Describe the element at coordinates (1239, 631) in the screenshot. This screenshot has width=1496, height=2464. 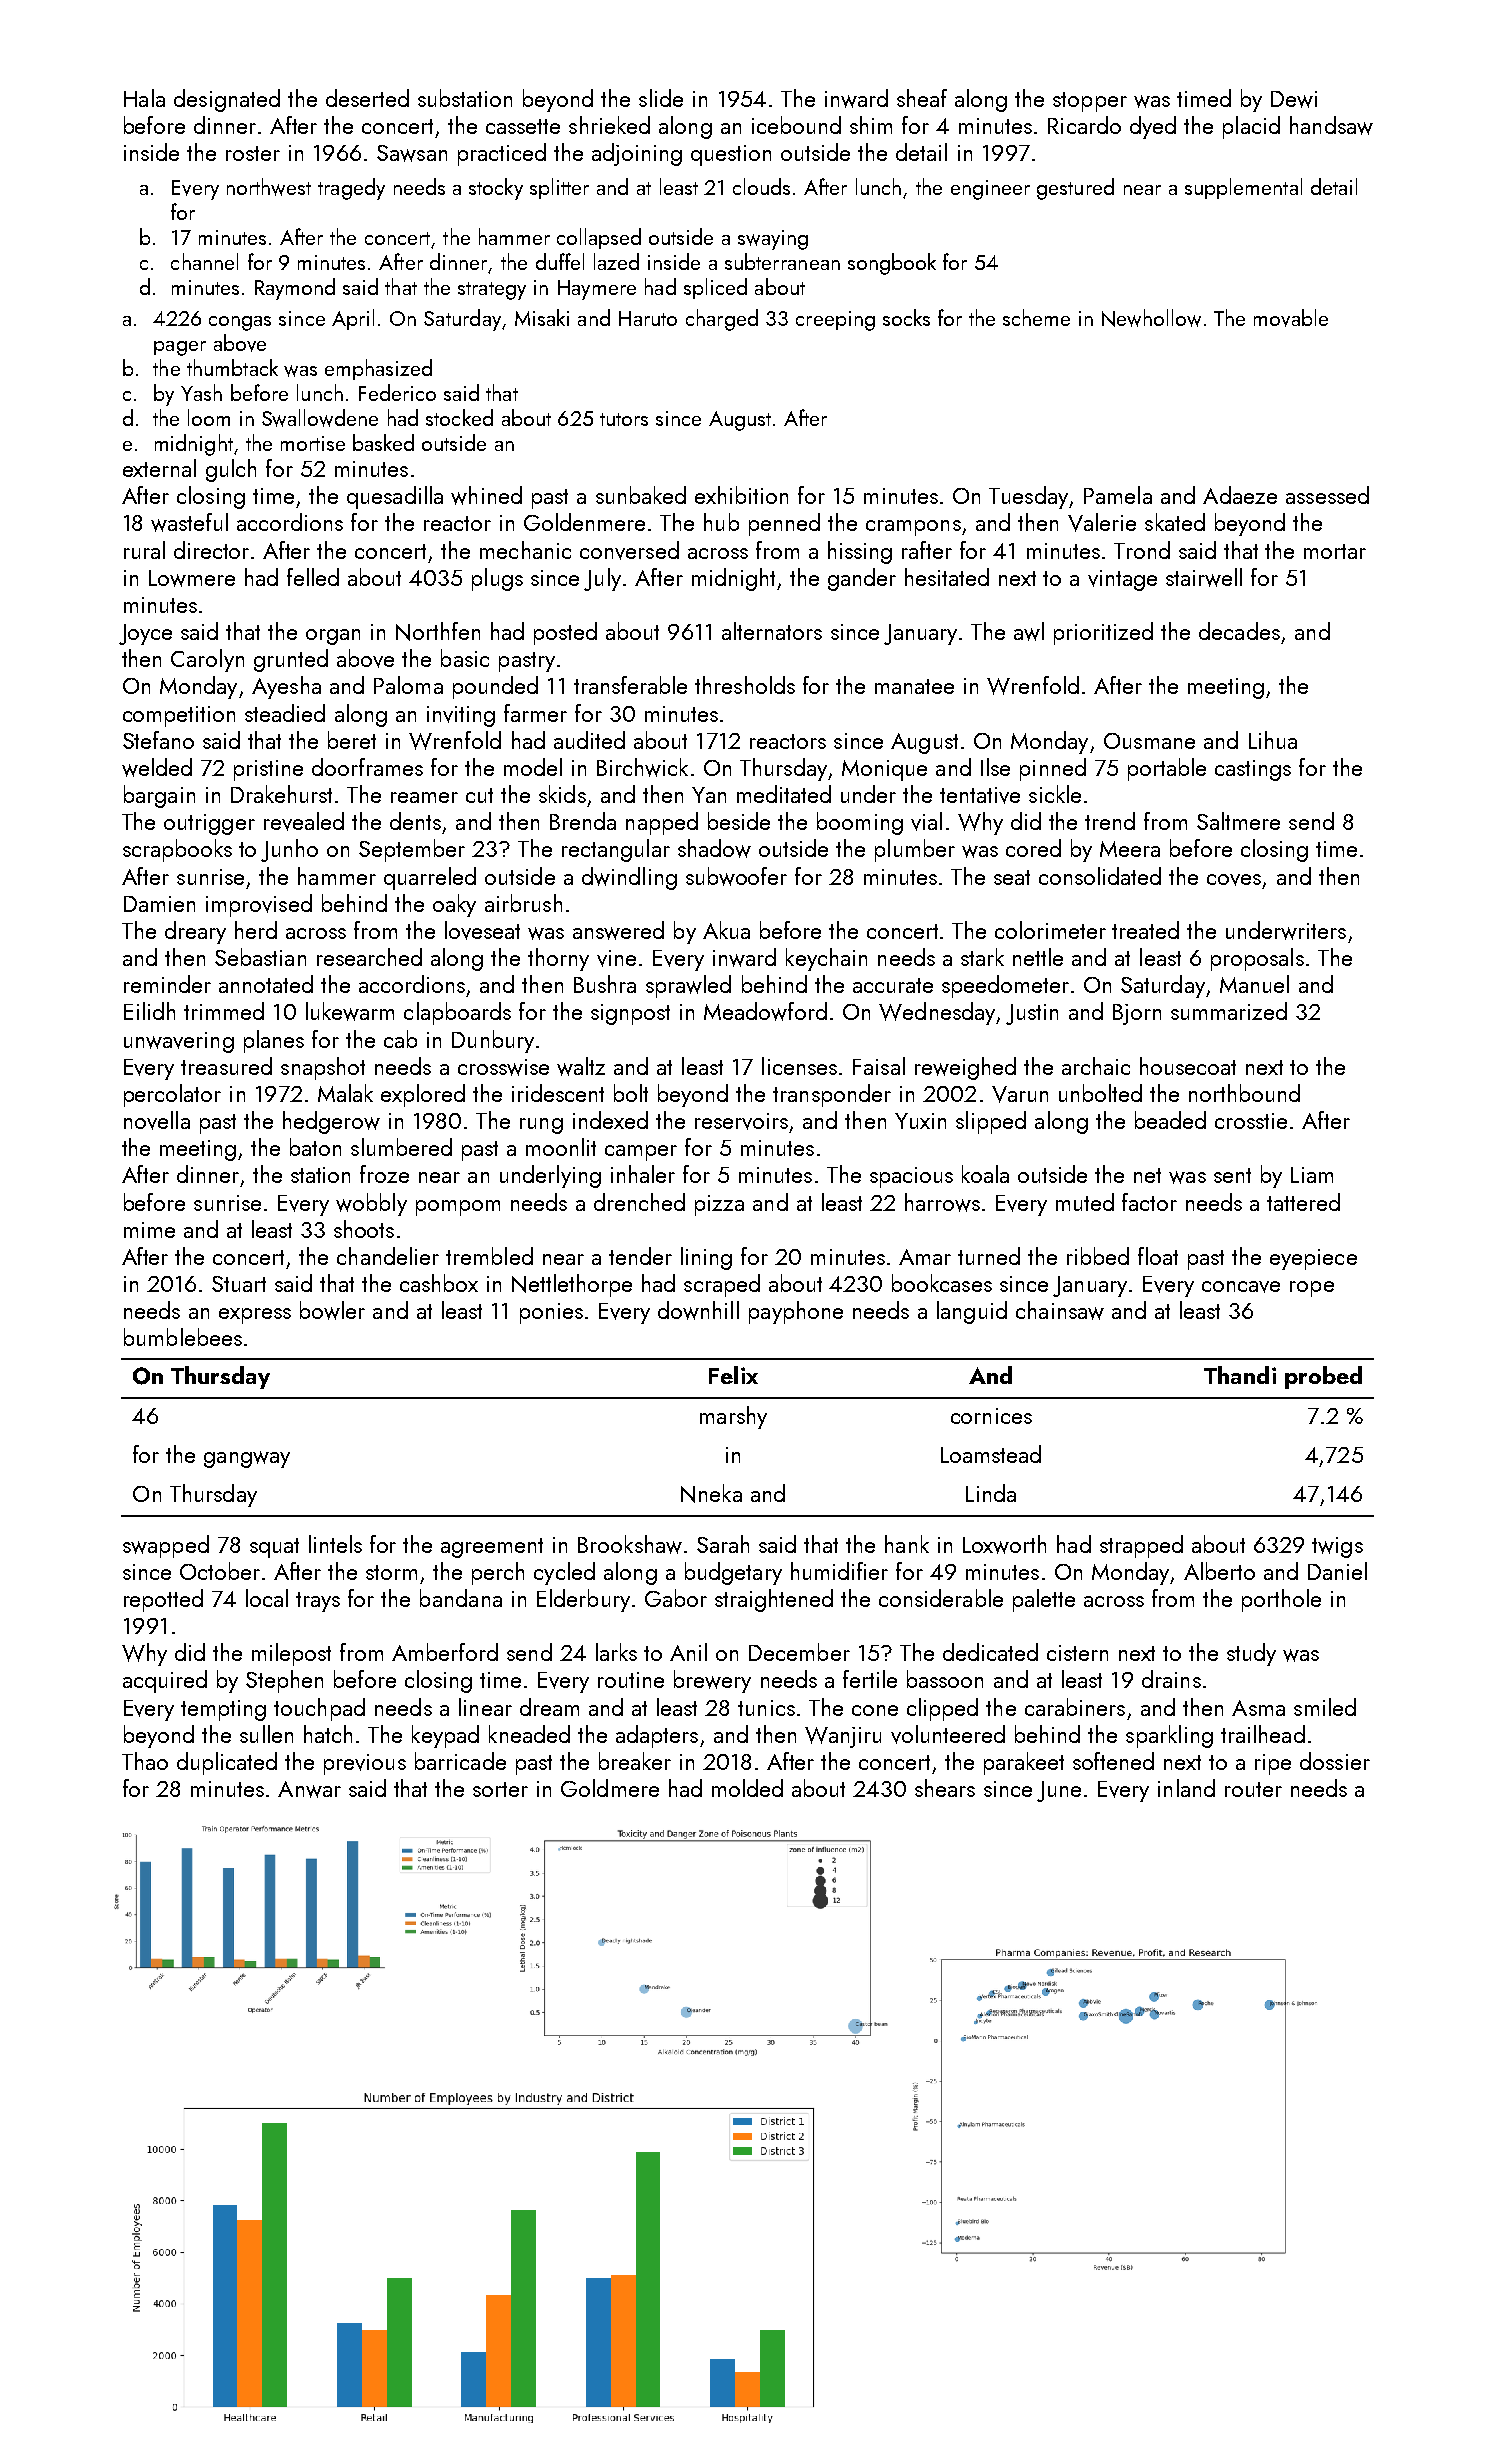
I see `decades` at that location.
